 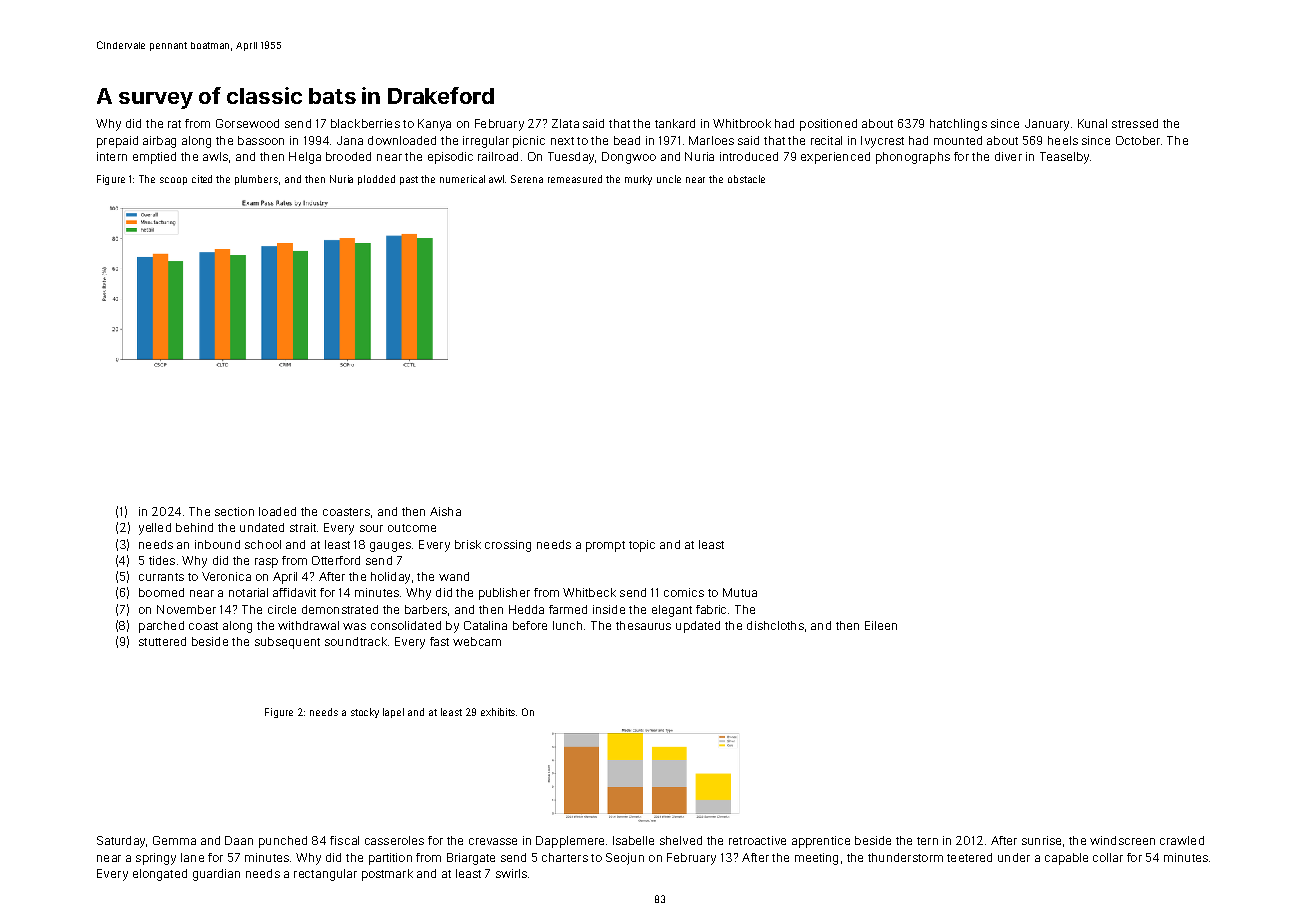 What do you see at coordinates (173, 181) in the page?
I see `scoop` at bounding box center [173, 181].
